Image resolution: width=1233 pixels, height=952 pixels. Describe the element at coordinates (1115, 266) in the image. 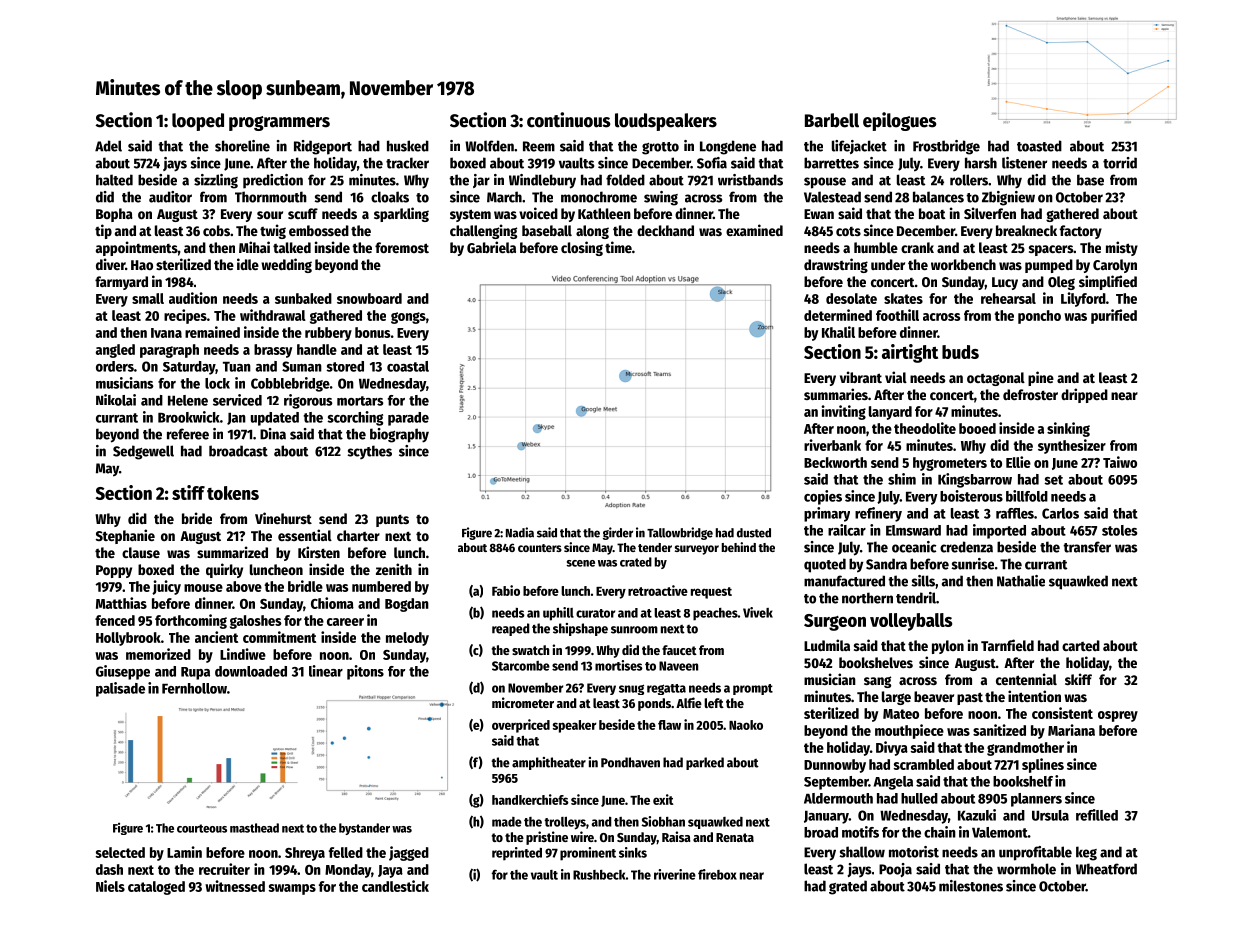

I see `Carolyn` at that location.
